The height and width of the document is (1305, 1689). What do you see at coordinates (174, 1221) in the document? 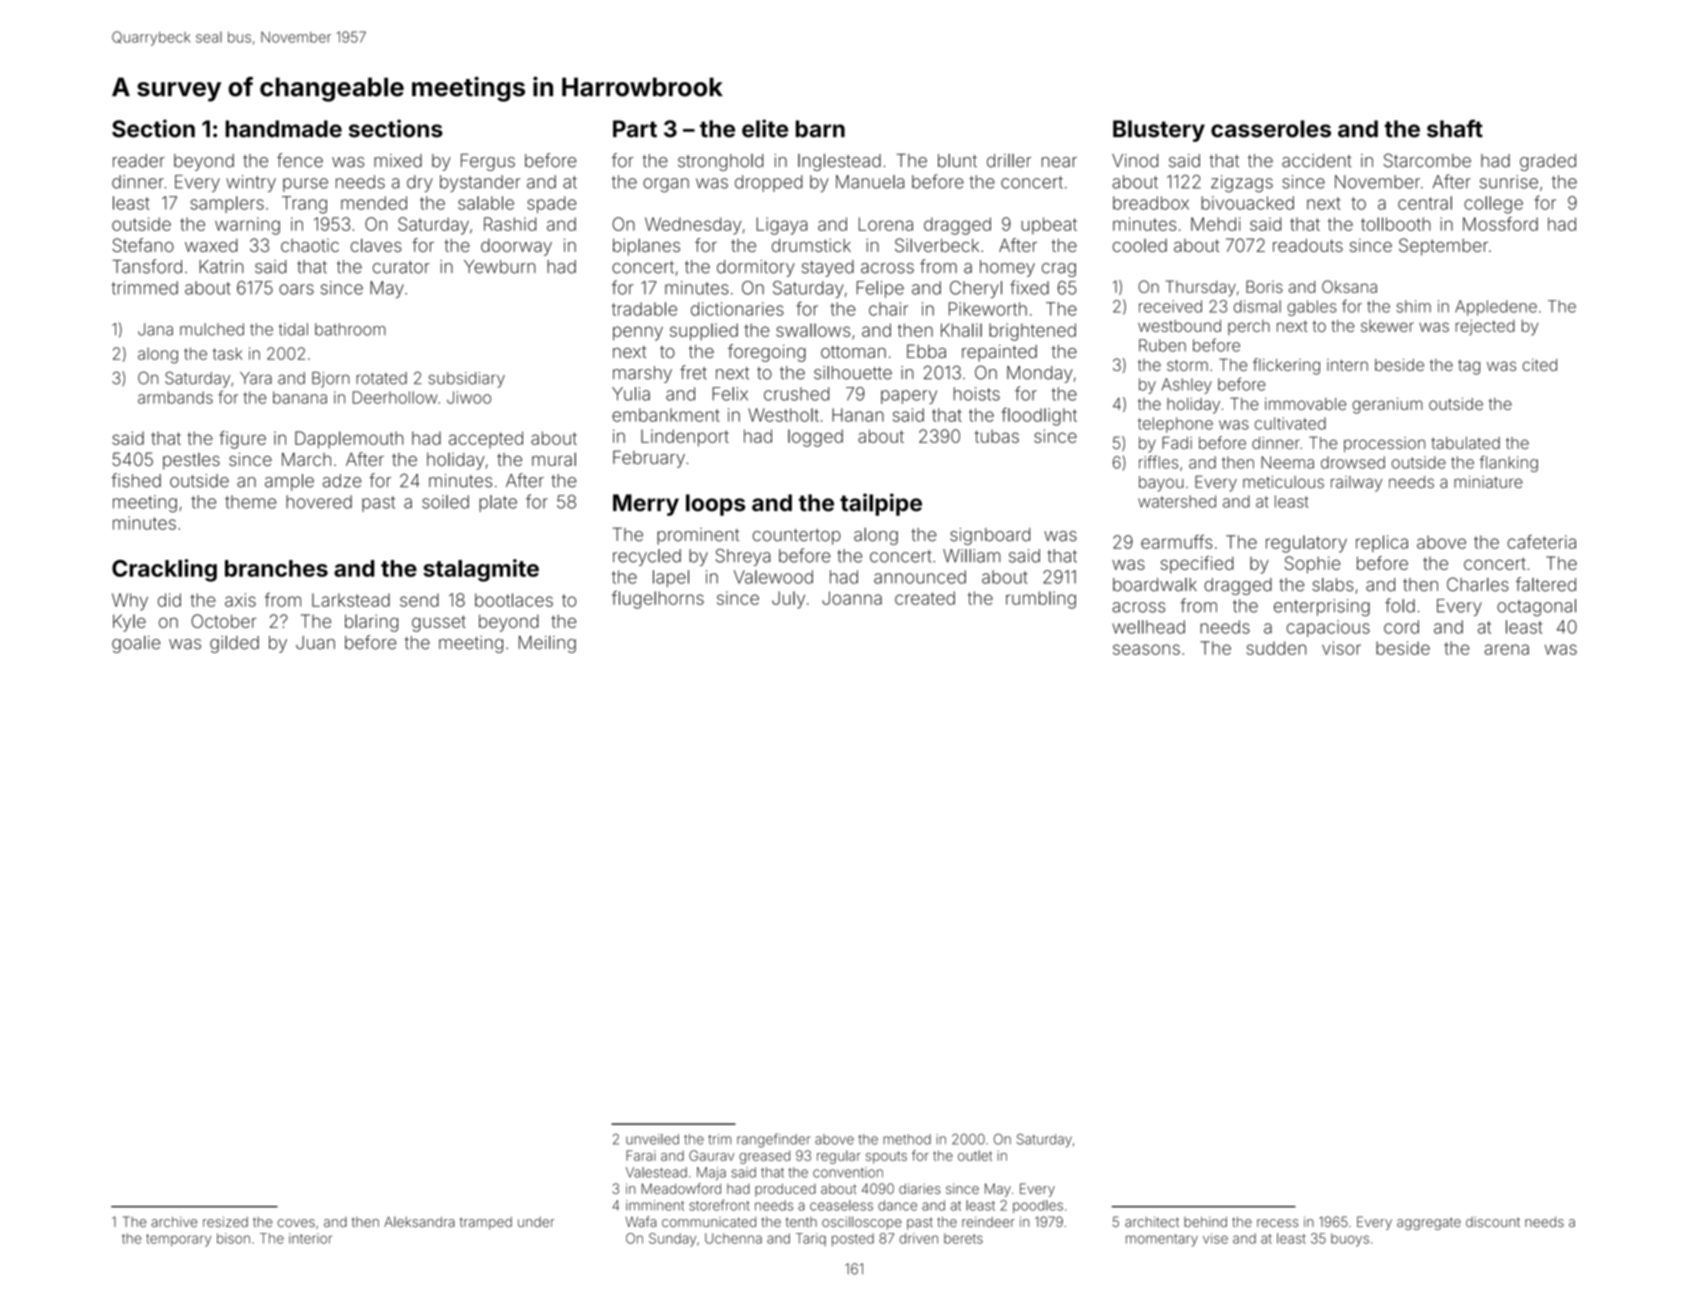
I see `archive` at bounding box center [174, 1221].
